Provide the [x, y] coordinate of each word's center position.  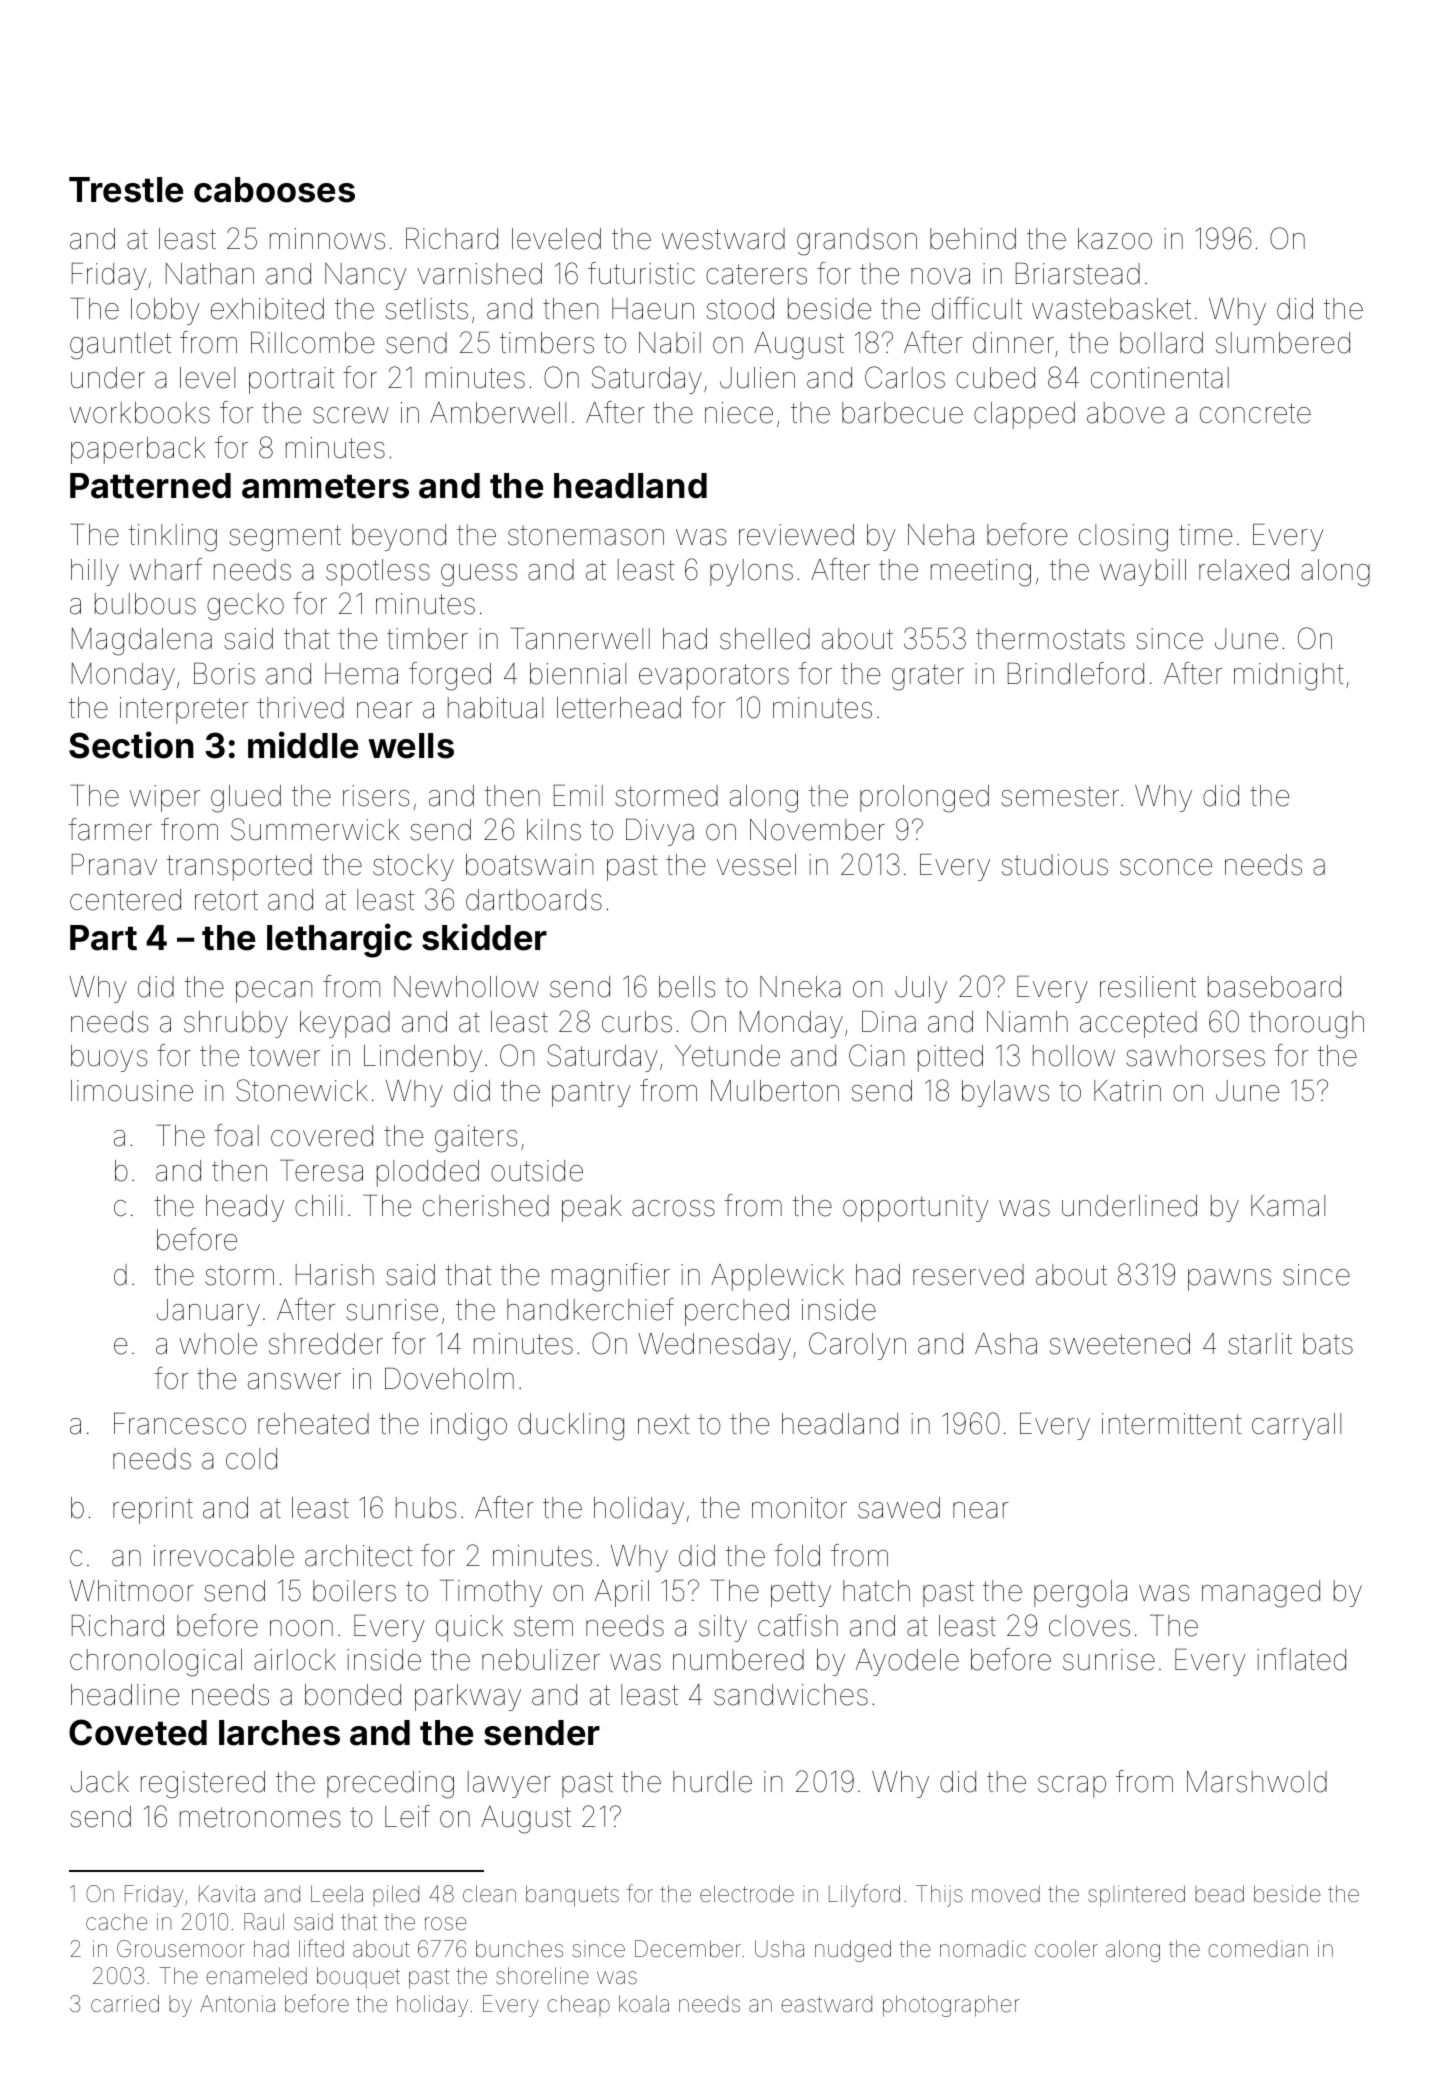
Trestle [126, 190]
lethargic [339, 940]
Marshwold [1257, 1782]
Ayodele [907, 1662]
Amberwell [498, 413]
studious [1055, 865]
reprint [153, 1510]
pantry [591, 1094]
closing [1123, 538]
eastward [826, 2004]
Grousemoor [181, 1949]
